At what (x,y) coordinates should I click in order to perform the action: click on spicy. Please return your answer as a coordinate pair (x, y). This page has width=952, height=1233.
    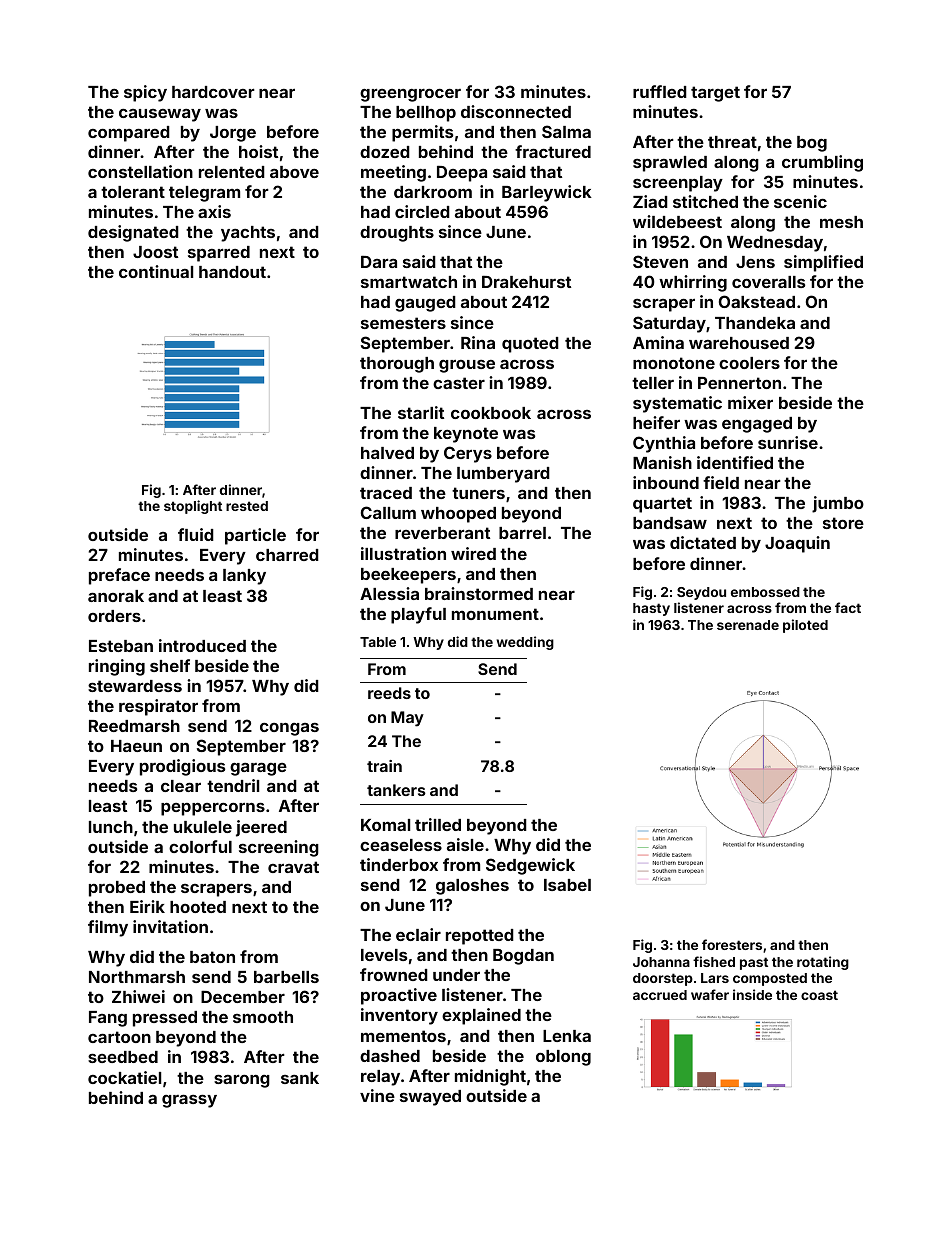
    Looking at the image, I should click on (145, 93).
